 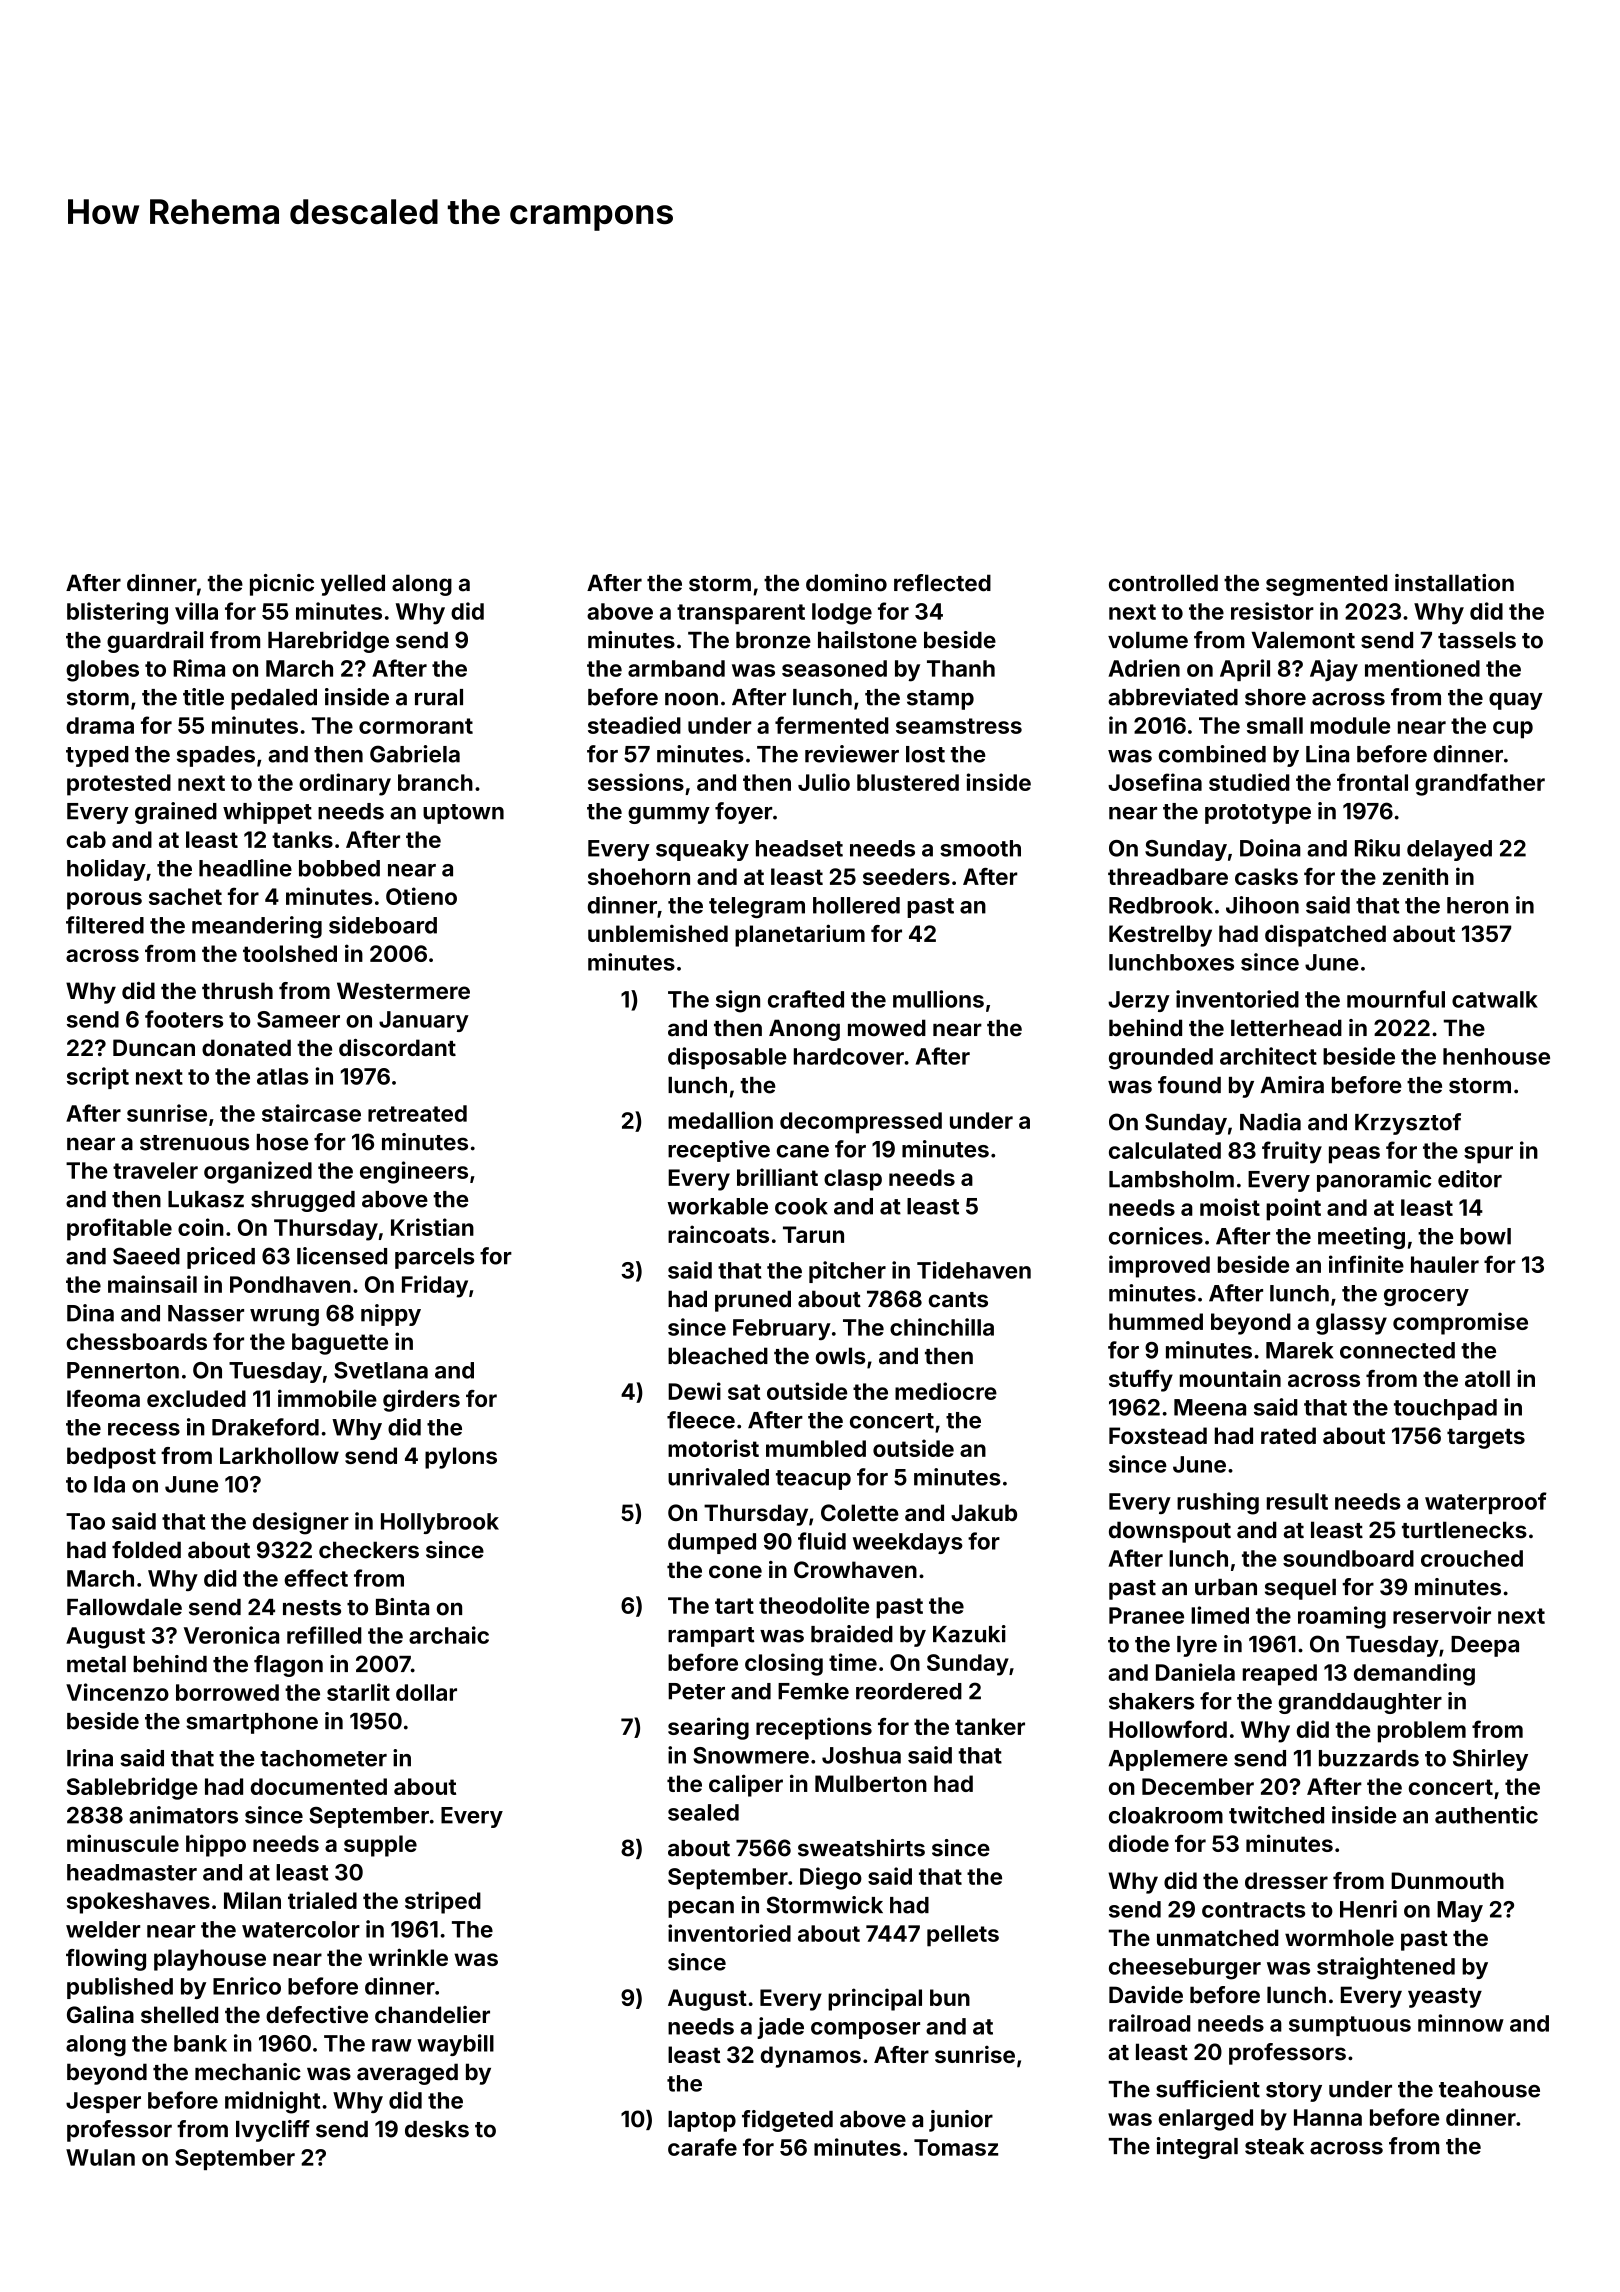 What do you see at coordinates (1351, 1324) in the screenshot?
I see `glassy` at bounding box center [1351, 1324].
